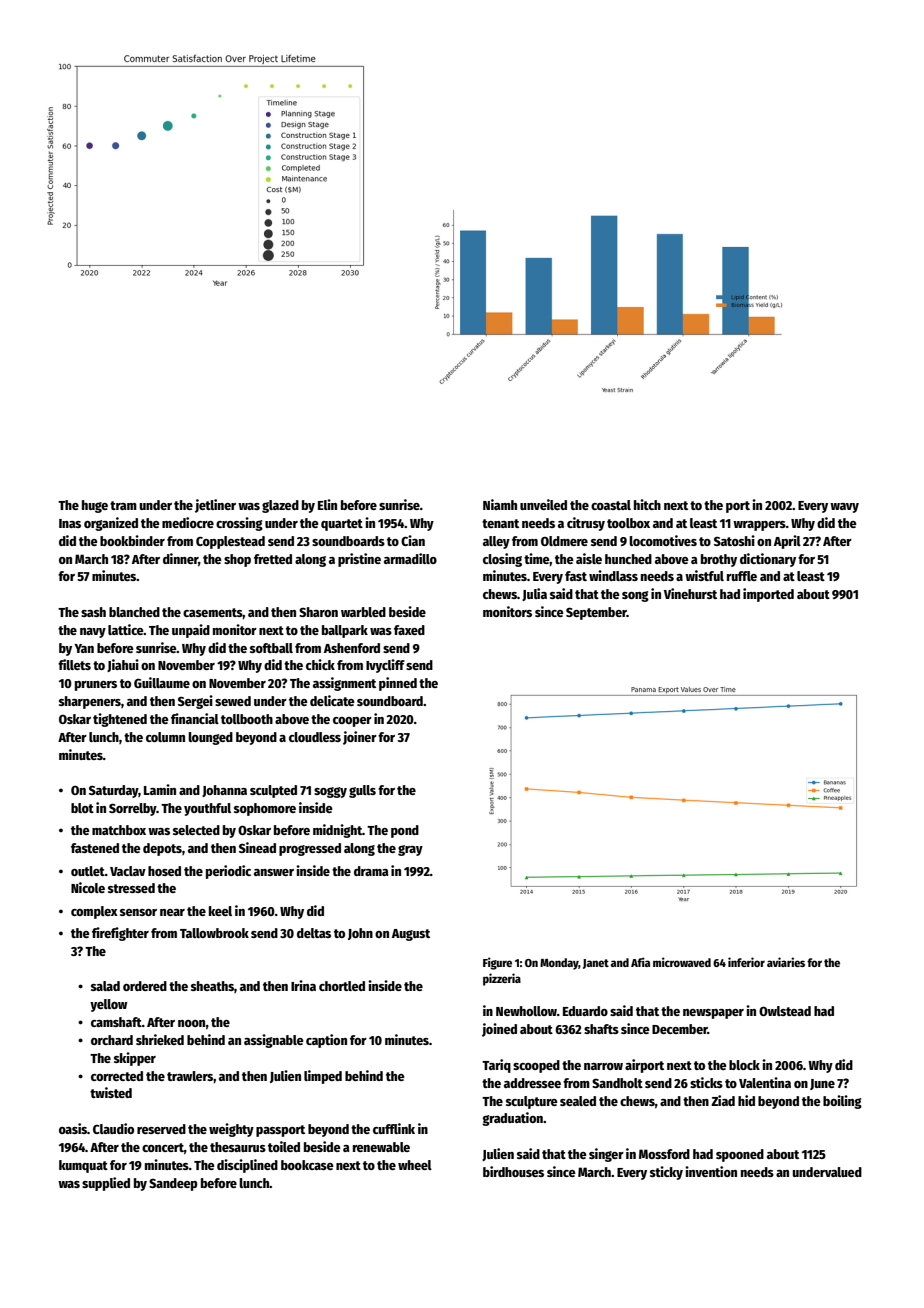  I want to click on Sharon, so click(318, 612).
